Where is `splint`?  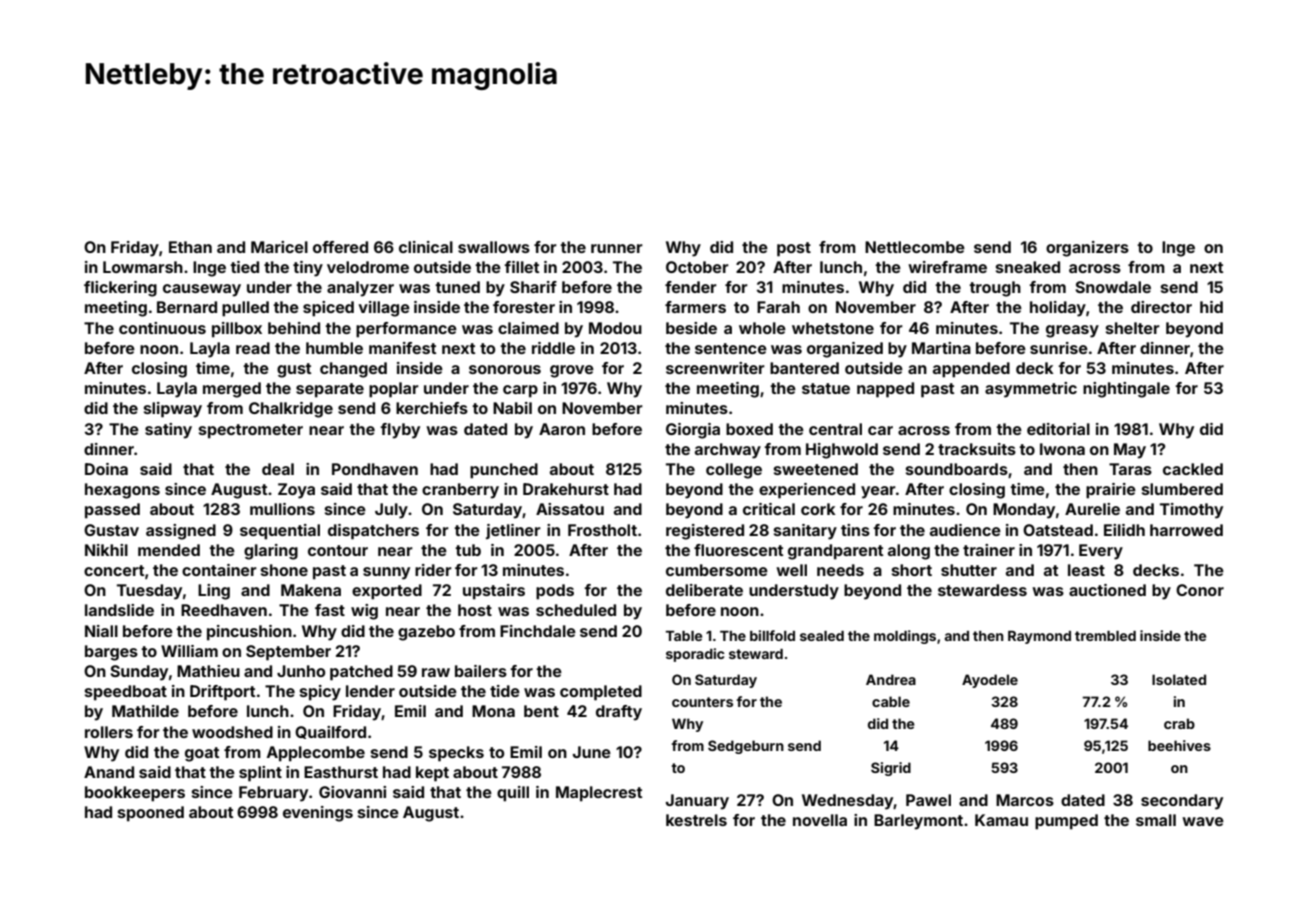
splint is located at coordinates (260, 774).
